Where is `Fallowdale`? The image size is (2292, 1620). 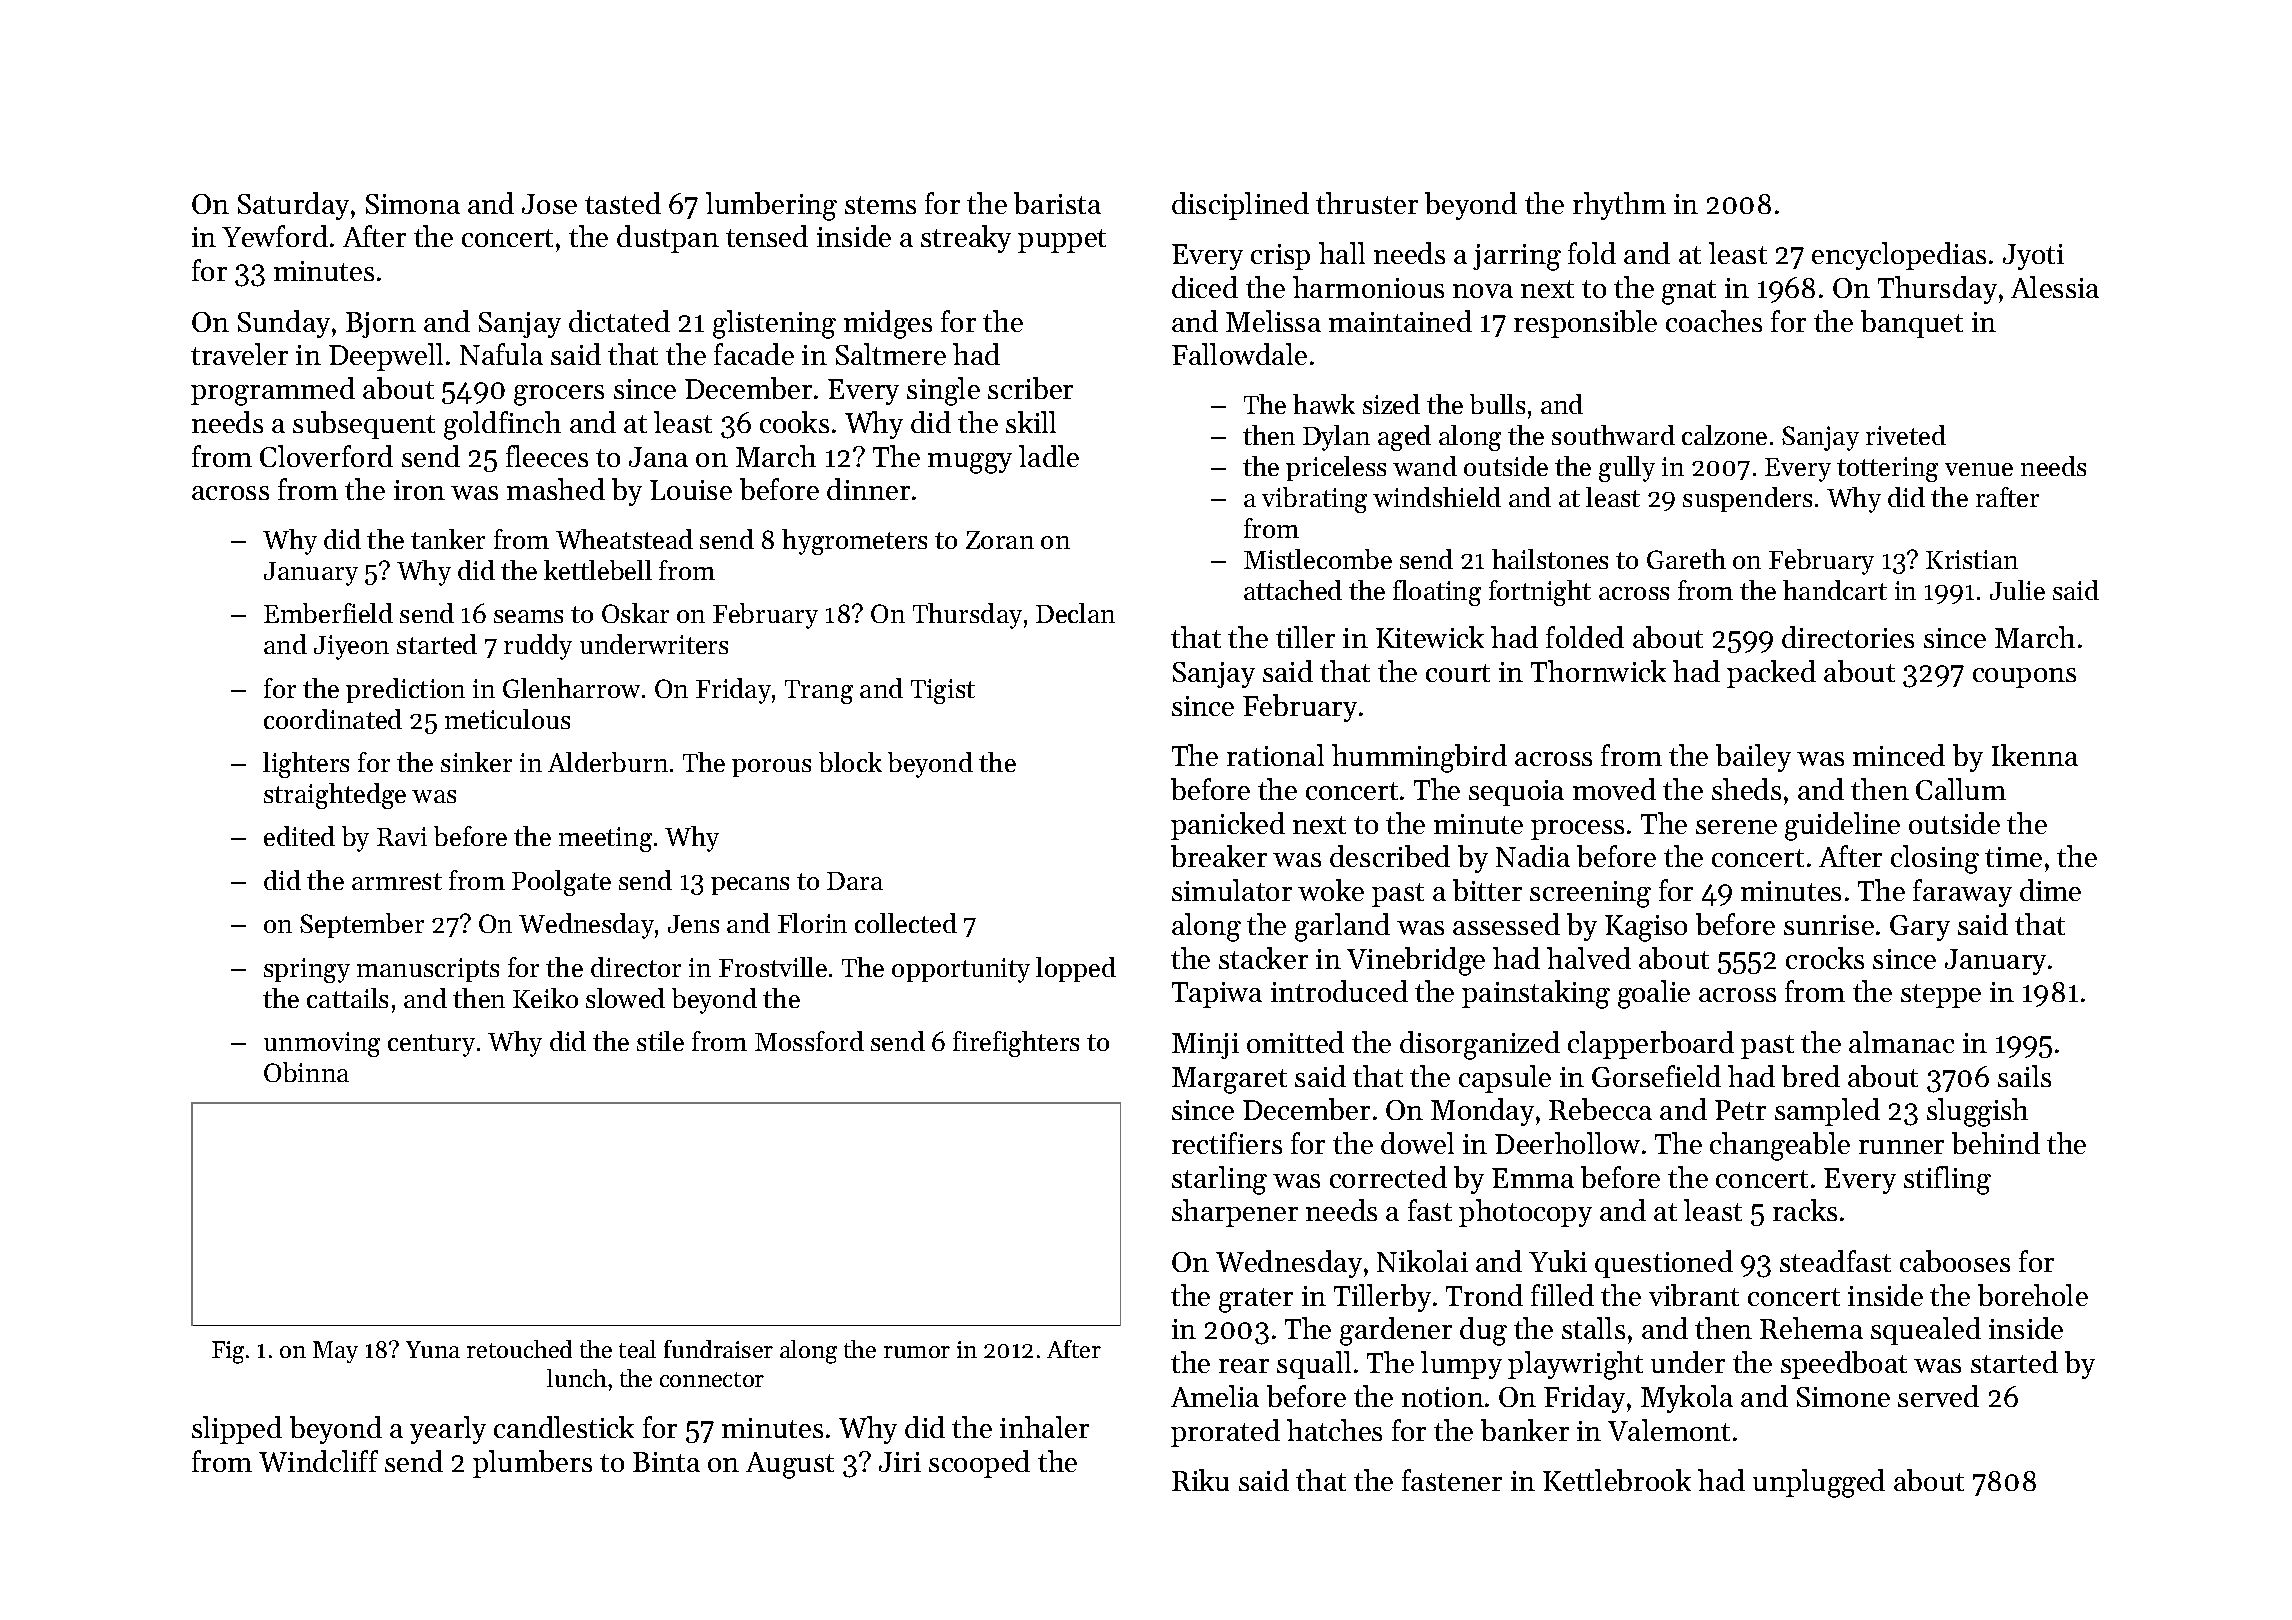
Fallowdale is located at coordinates (1239, 354).
